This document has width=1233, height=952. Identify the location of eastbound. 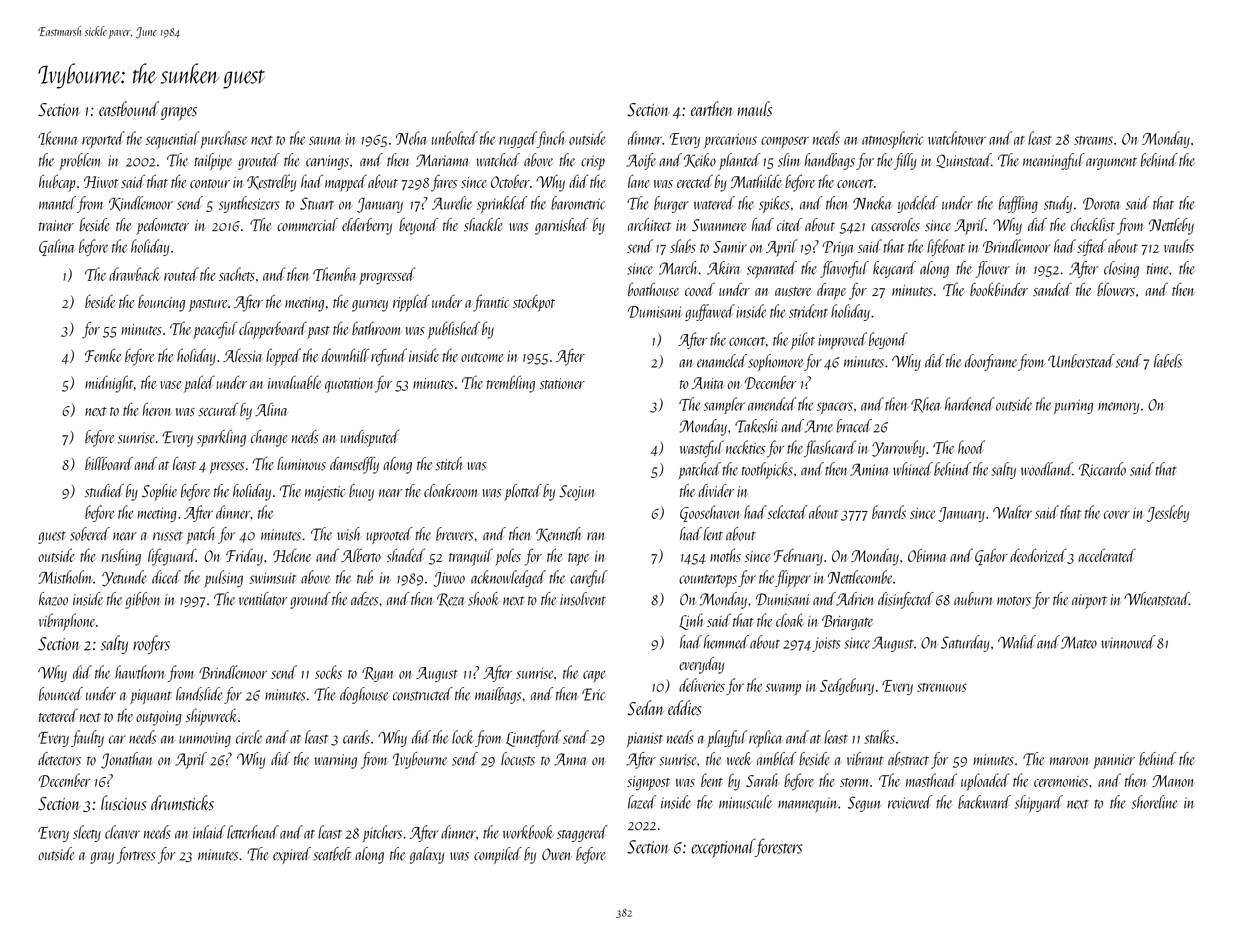
(129, 109).
